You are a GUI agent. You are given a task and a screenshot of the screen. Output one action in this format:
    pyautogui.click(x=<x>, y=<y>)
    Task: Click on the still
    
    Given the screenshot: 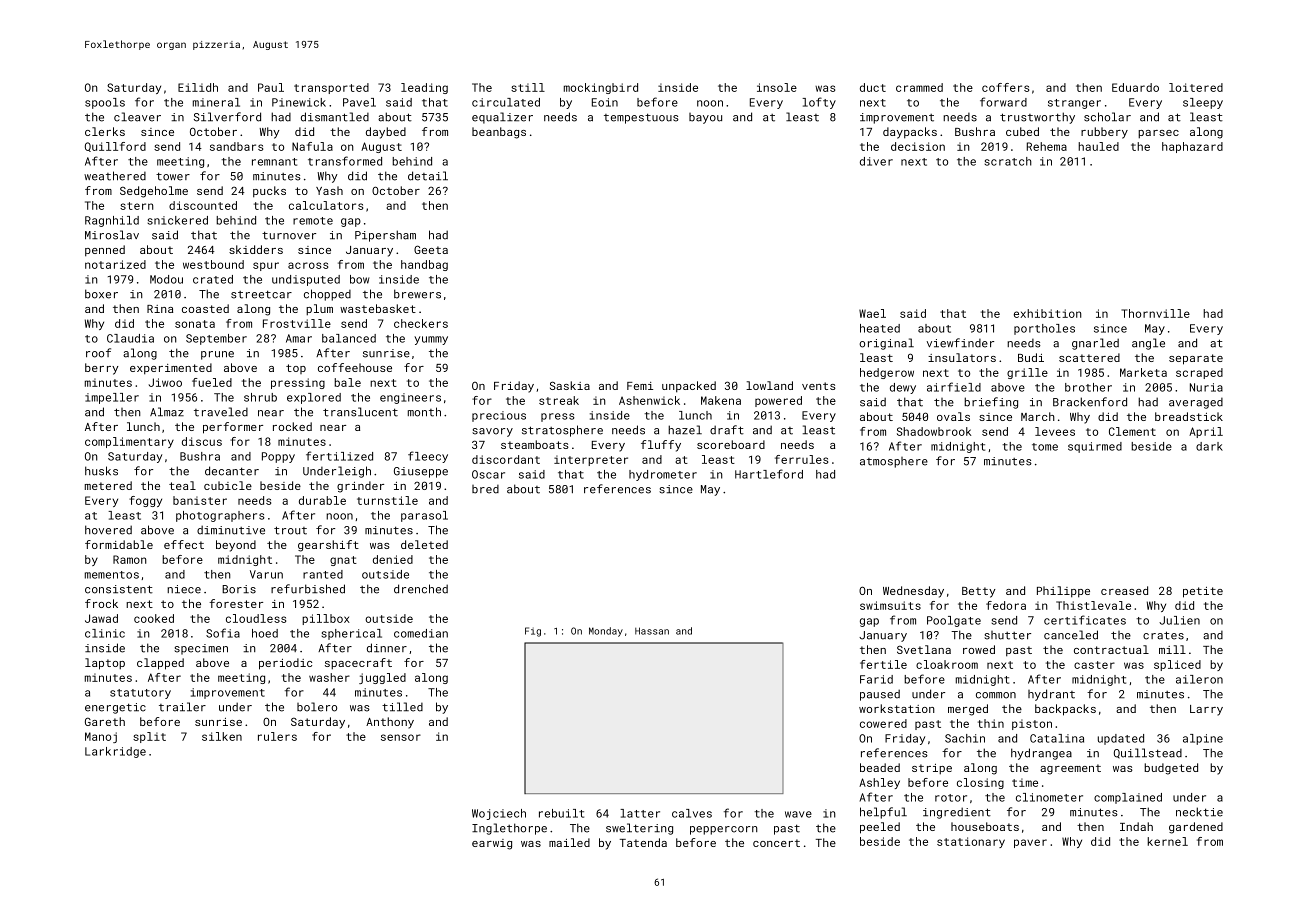 What is the action you would take?
    pyautogui.click(x=528, y=87)
